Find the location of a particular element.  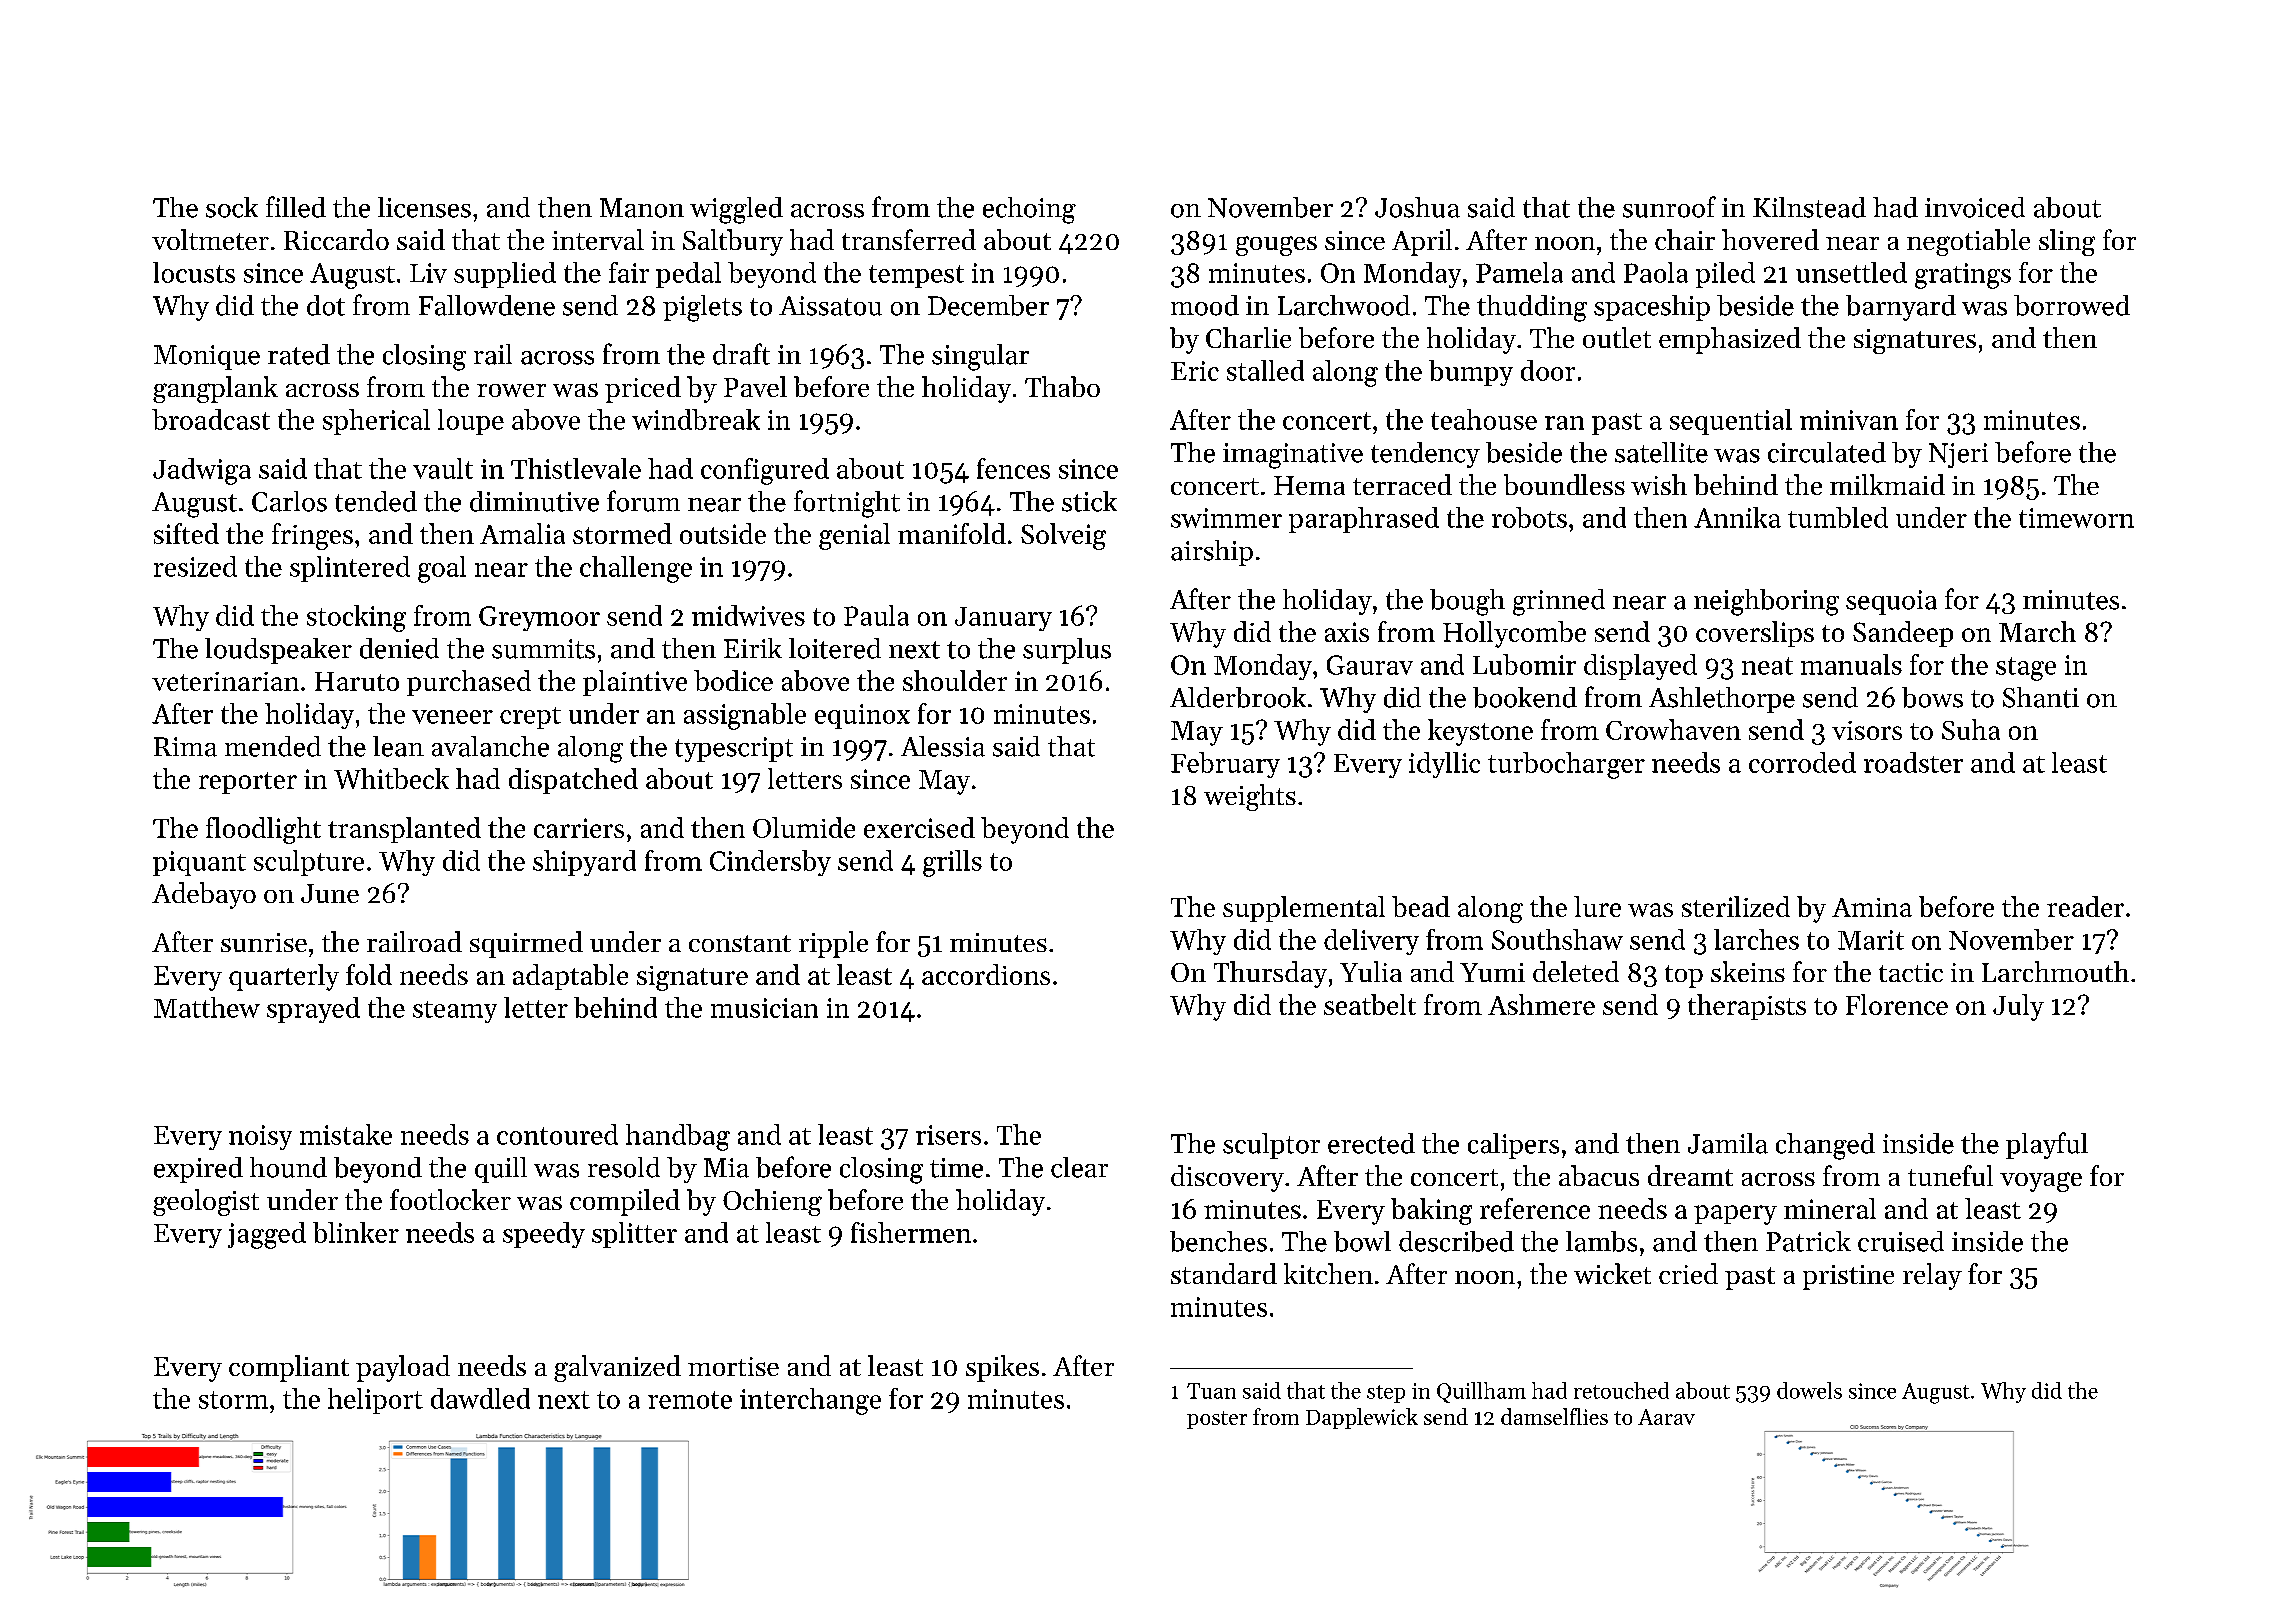

steamy is located at coordinates (455, 1012).
